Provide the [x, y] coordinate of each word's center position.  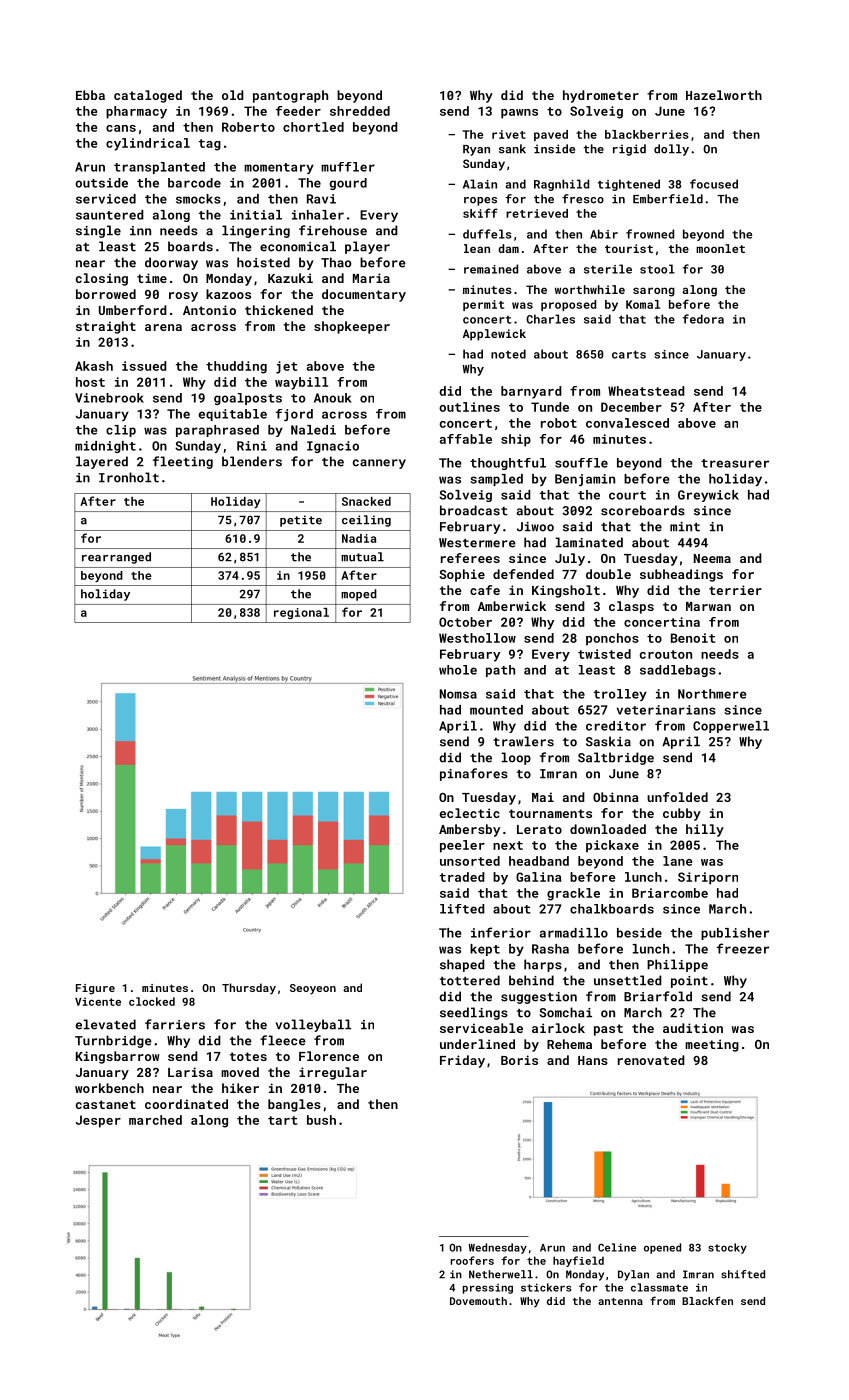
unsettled [628, 980]
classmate [659, 1287]
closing [102, 279]
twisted [604, 654]
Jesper [98, 1121]
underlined [477, 1044]
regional [301, 613]
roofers [472, 1260]
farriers [175, 1024]
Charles [550, 319]
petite [301, 521]
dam [508, 248]
